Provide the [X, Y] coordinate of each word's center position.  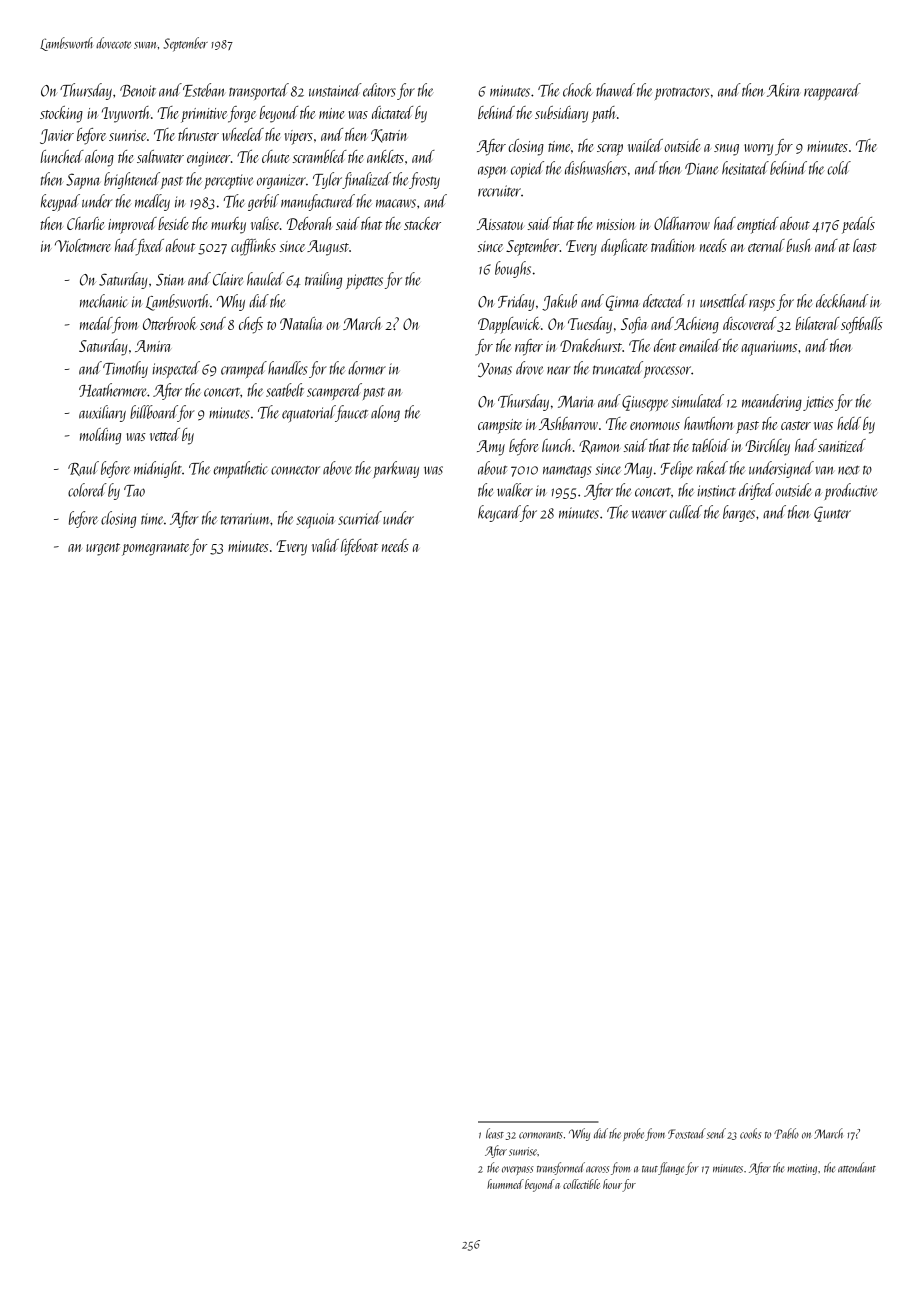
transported [259, 91]
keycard [499, 513]
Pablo [786, 1133]
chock [578, 90]
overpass [517, 1170]
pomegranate [155, 549]
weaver [649, 514]
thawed [615, 90]
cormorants [541, 1135]
